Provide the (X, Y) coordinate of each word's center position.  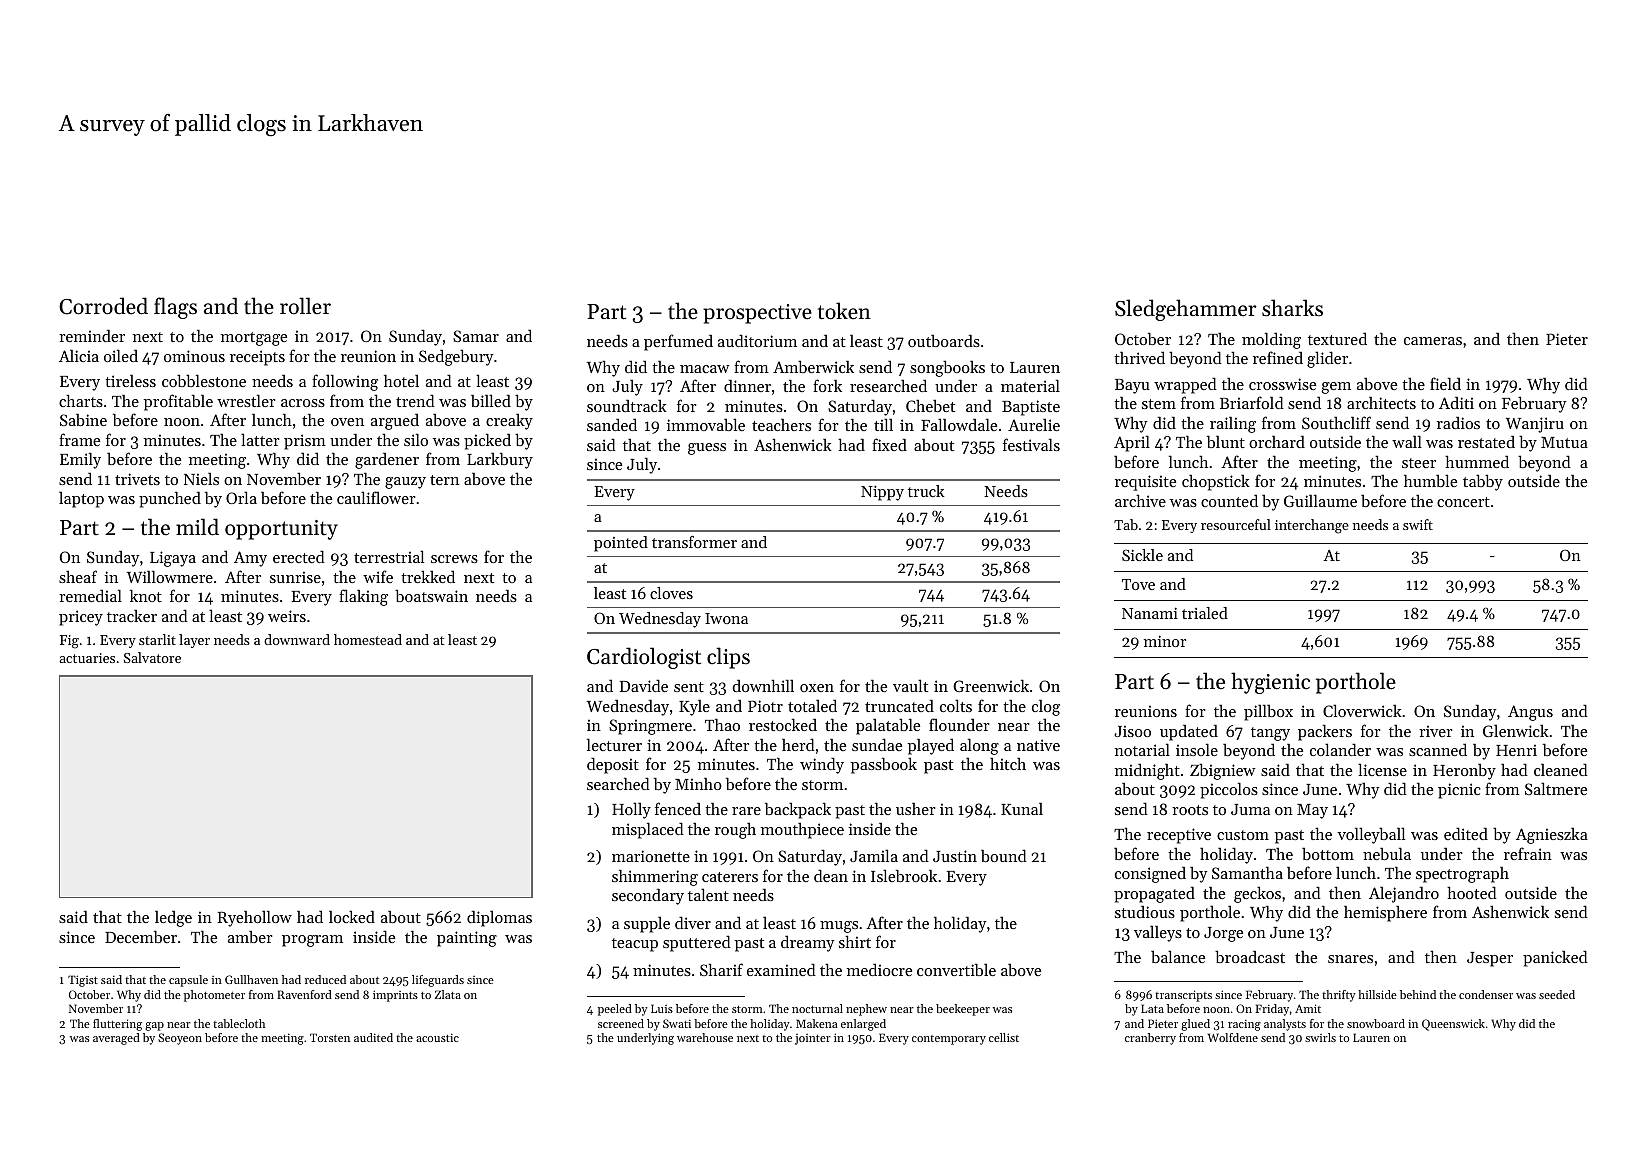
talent (708, 894)
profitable (178, 402)
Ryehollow (254, 918)
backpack (798, 810)
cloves (671, 593)
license (1382, 769)
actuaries (87, 658)
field (1445, 383)
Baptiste (1031, 408)
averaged (116, 1039)
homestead (368, 639)
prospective (757, 314)
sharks (1292, 308)
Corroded (103, 306)
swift (1418, 524)
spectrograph (1462, 875)
